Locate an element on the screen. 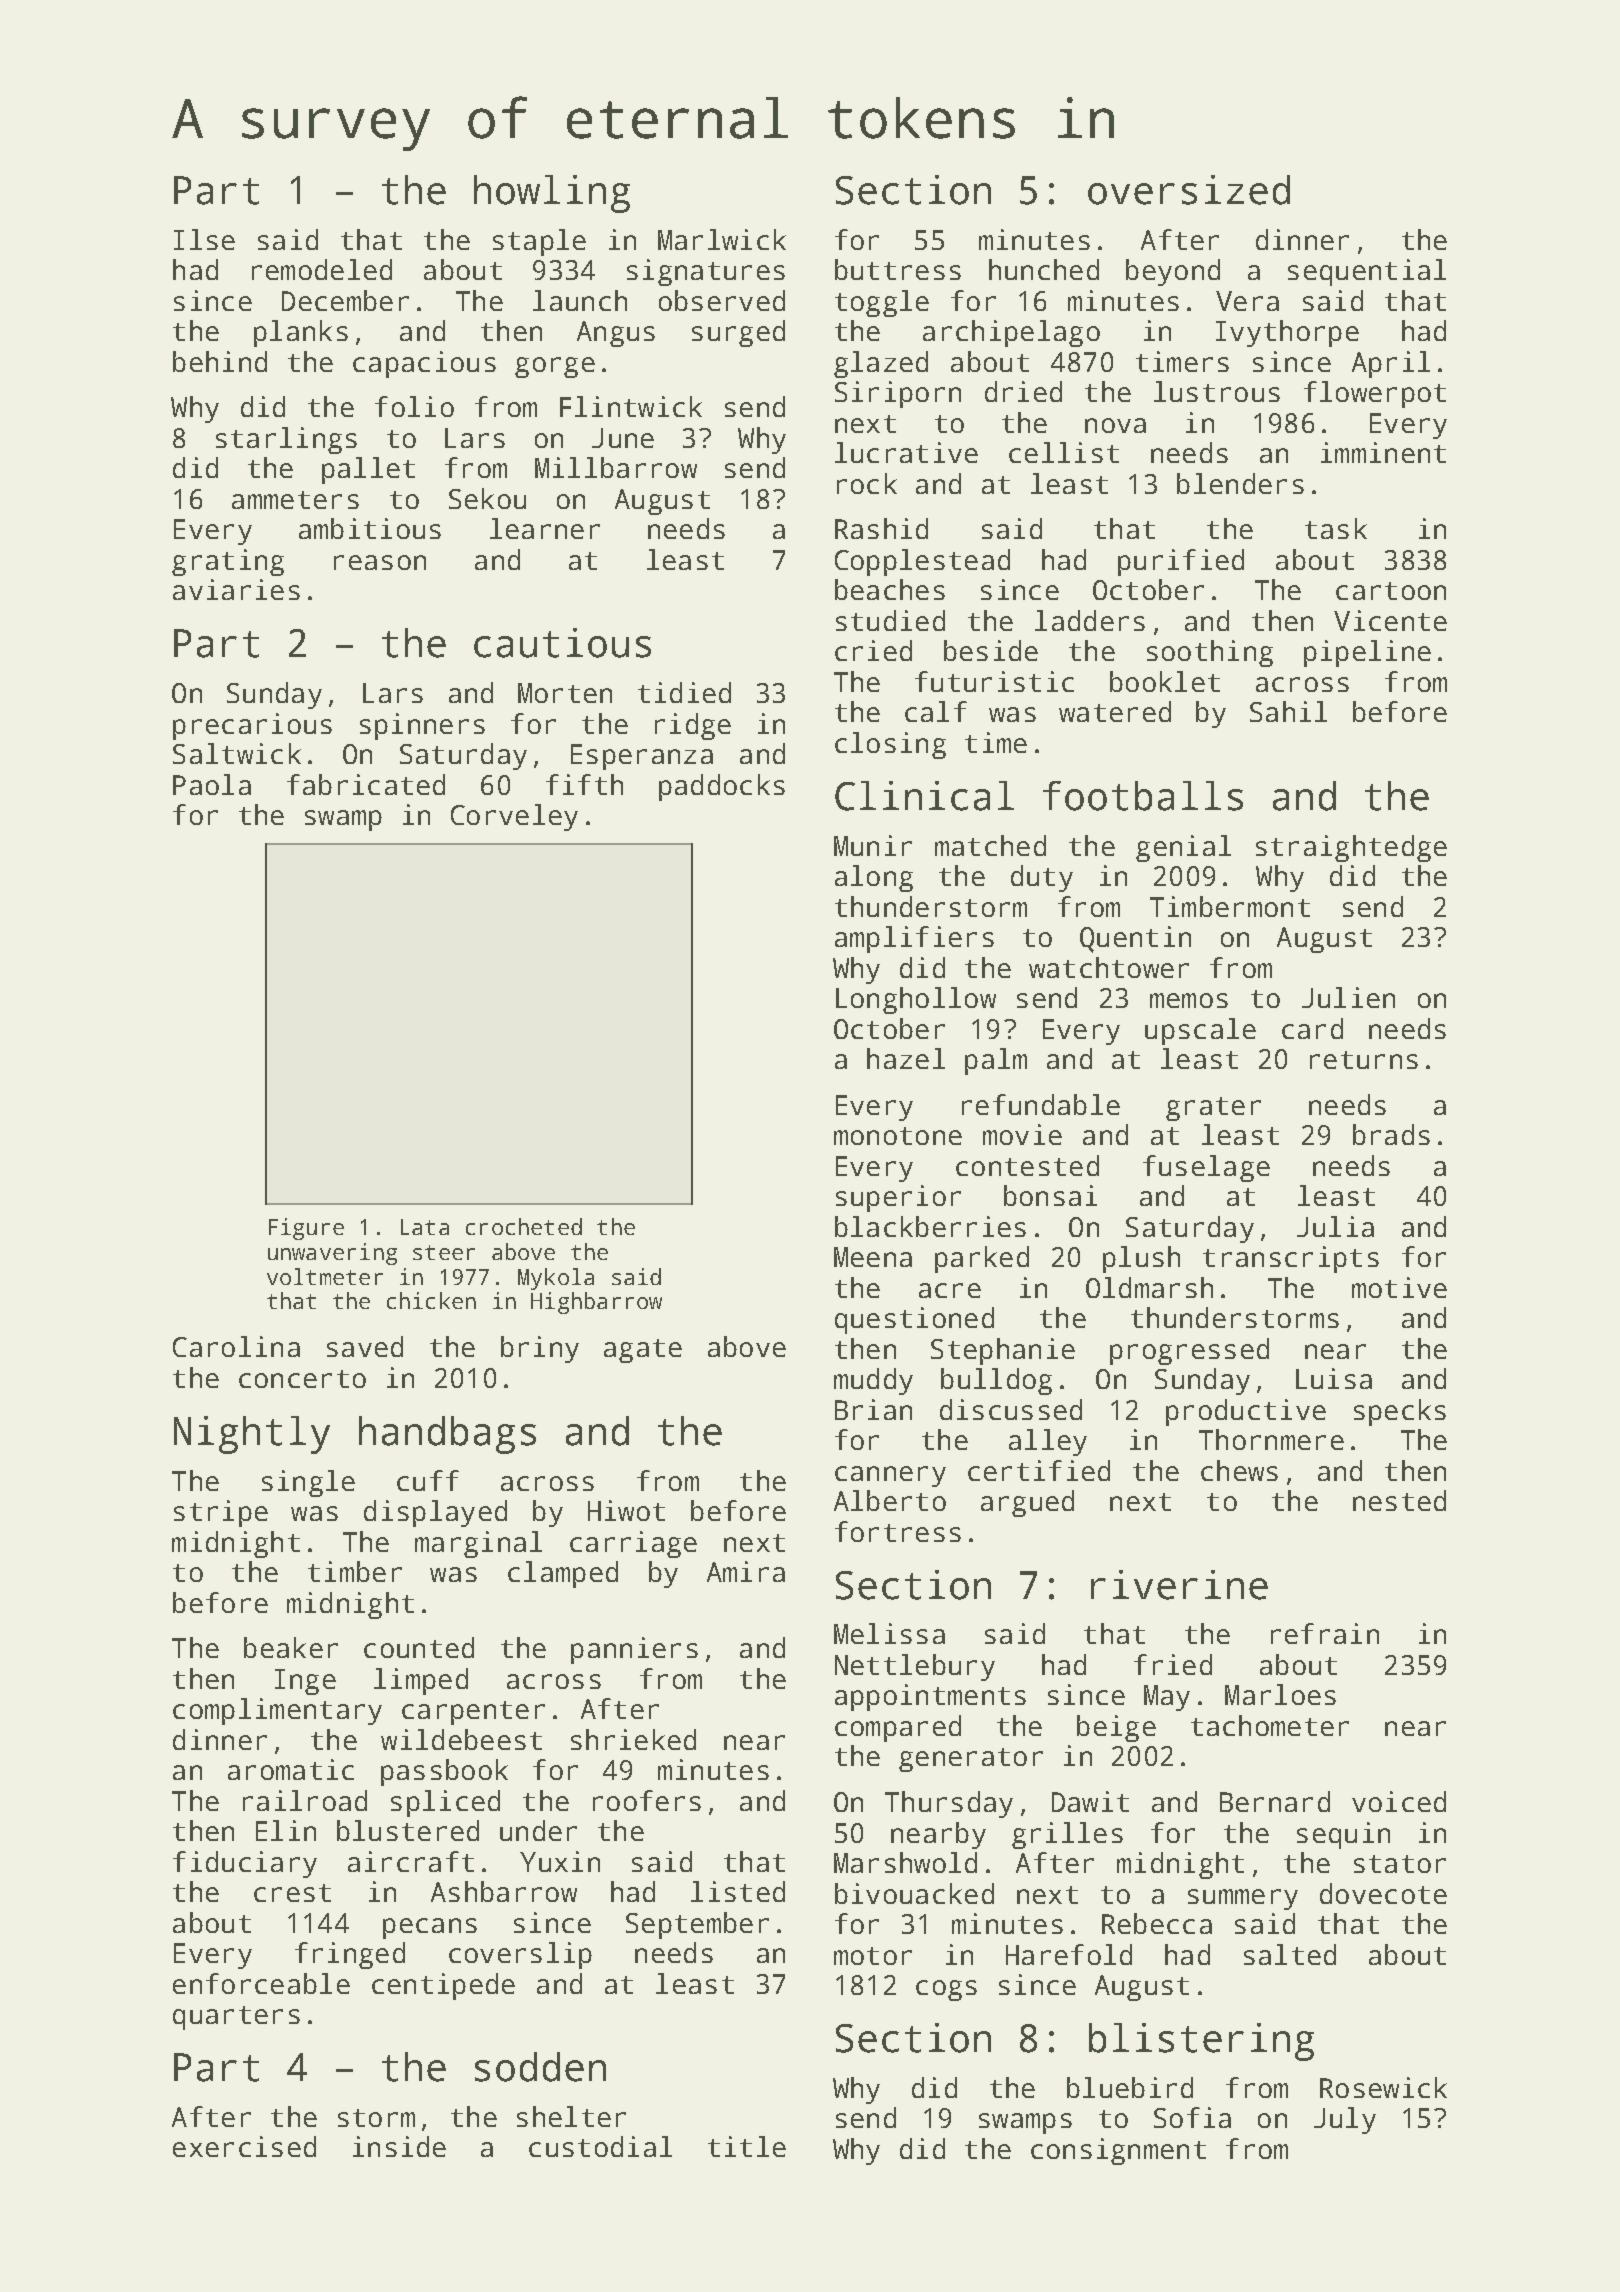 The image size is (1620, 2292). oversized is located at coordinates (1189, 190).
